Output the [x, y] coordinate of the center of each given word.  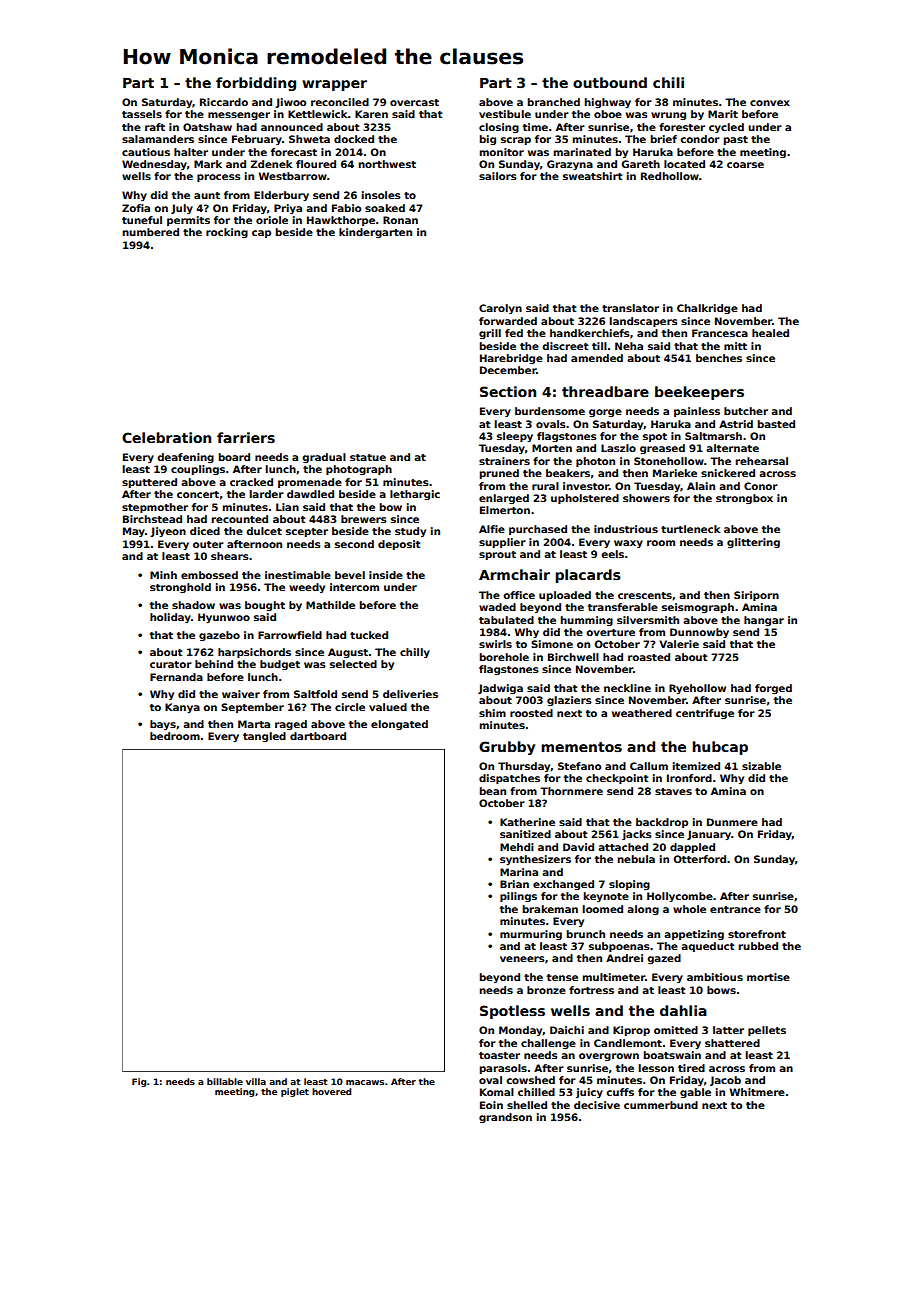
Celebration [166, 437]
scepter [307, 532]
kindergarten [375, 233]
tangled [264, 737]
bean [493, 791]
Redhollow [670, 176]
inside [386, 575]
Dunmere [732, 822]
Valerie [679, 644]
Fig [139, 1082]
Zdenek [271, 164]
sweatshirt [592, 176]
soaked [385, 208]
